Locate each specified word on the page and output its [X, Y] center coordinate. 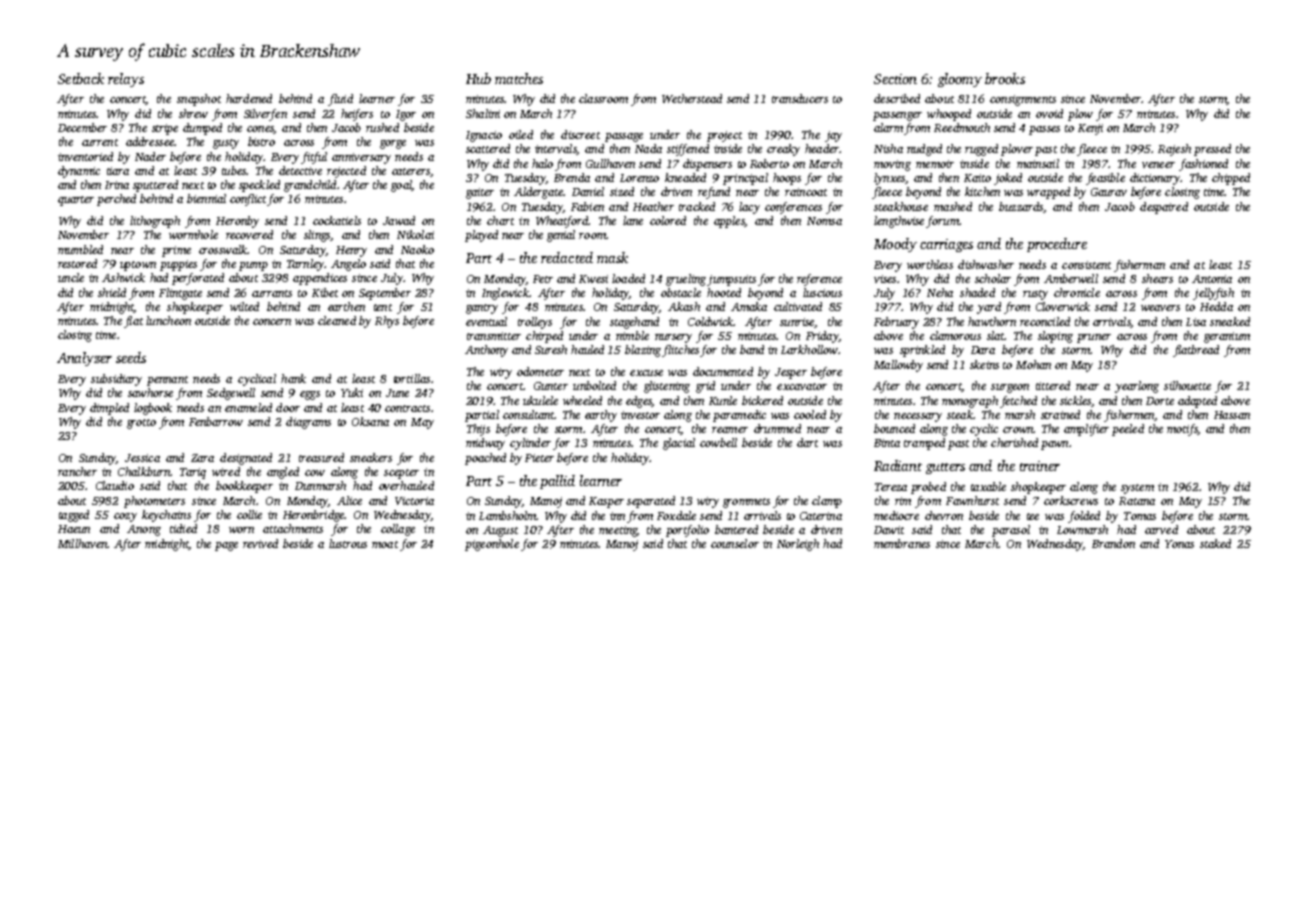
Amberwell [1071, 278]
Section [895, 79]
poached [485, 459]
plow [1080, 115]
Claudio [115, 485]
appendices [320, 279]
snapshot [199, 100]
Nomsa [824, 221]
